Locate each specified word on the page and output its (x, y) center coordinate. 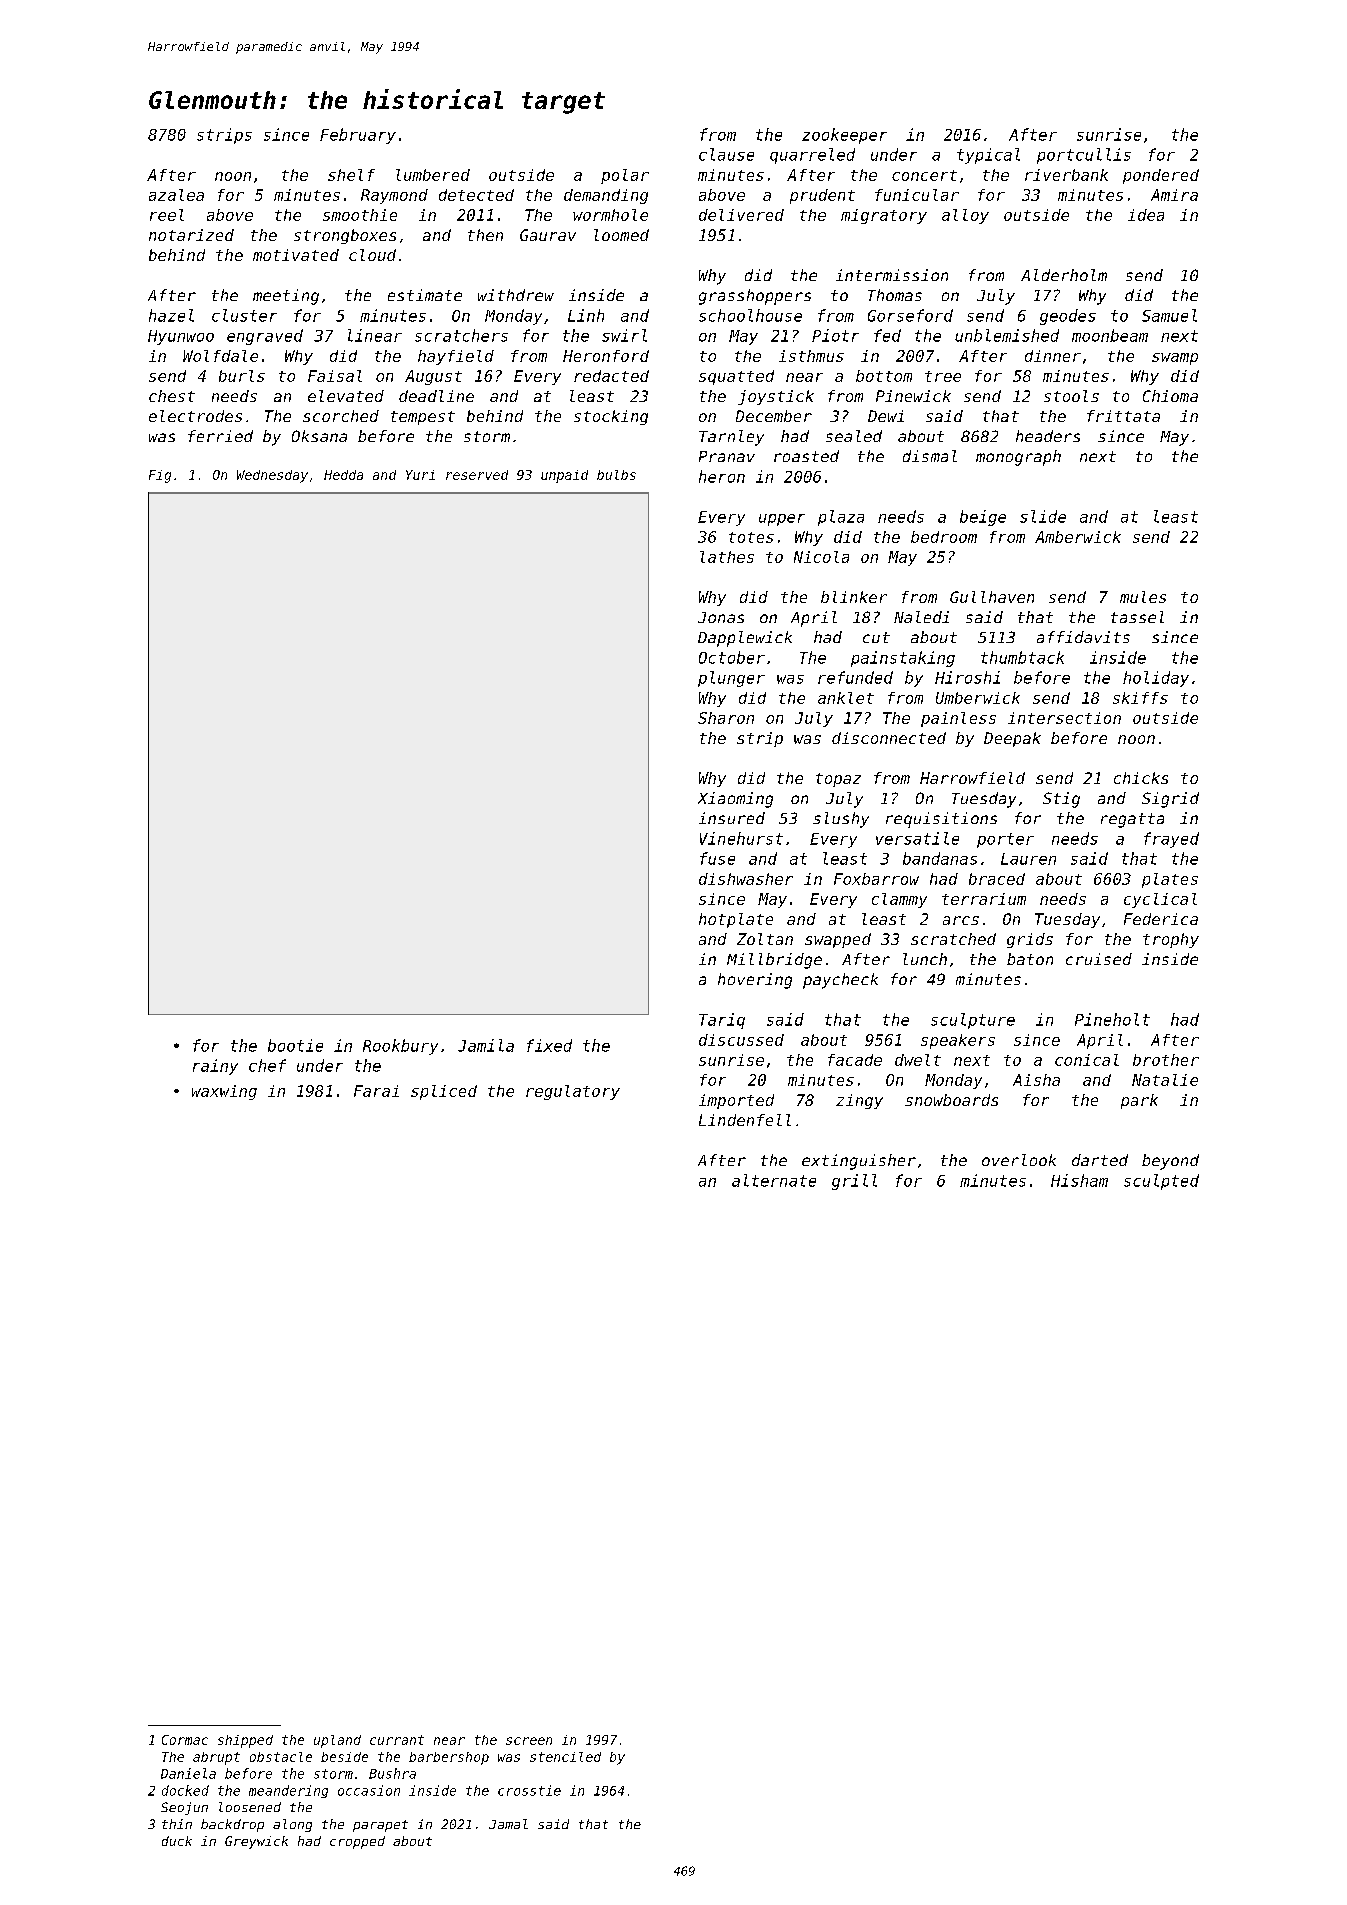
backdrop (232, 1825)
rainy (215, 1067)
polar (625, 176)
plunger (731, 679)
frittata (1123, 416)
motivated (296, 255)
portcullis (1084, 156)
